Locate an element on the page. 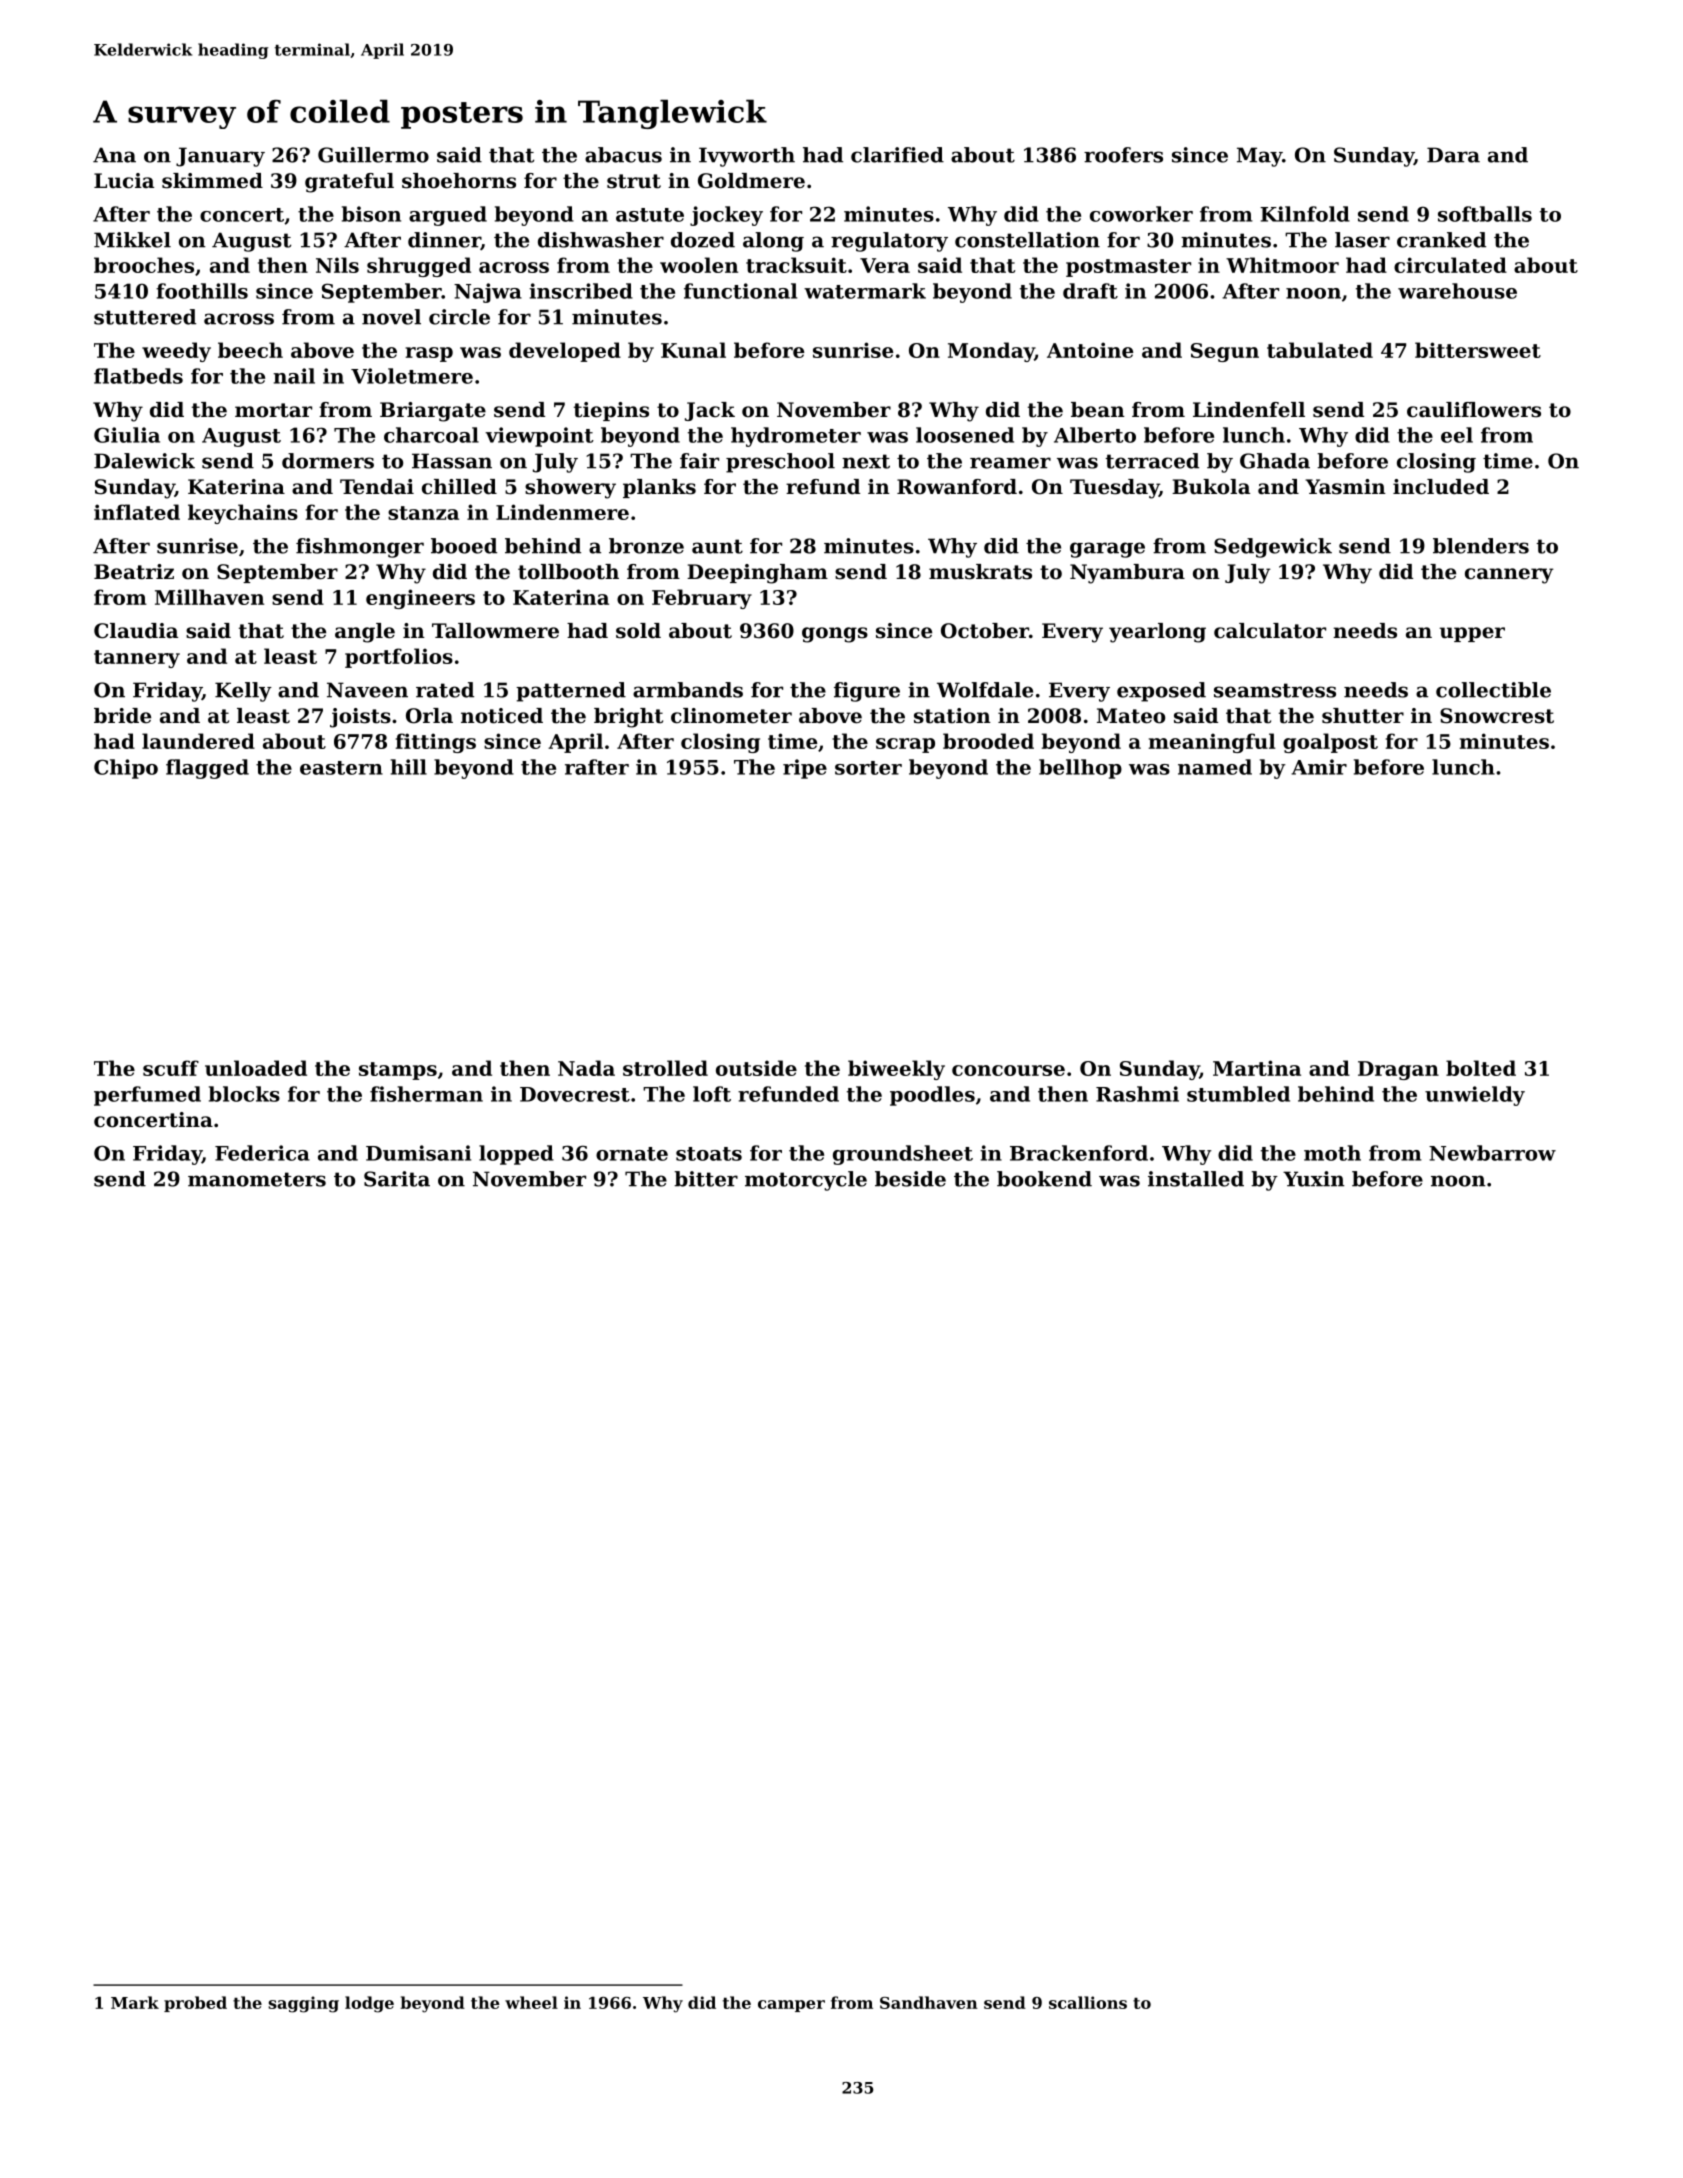 This document has height=2178, width=1683. sagging is located at coordinates (303, 2004).
